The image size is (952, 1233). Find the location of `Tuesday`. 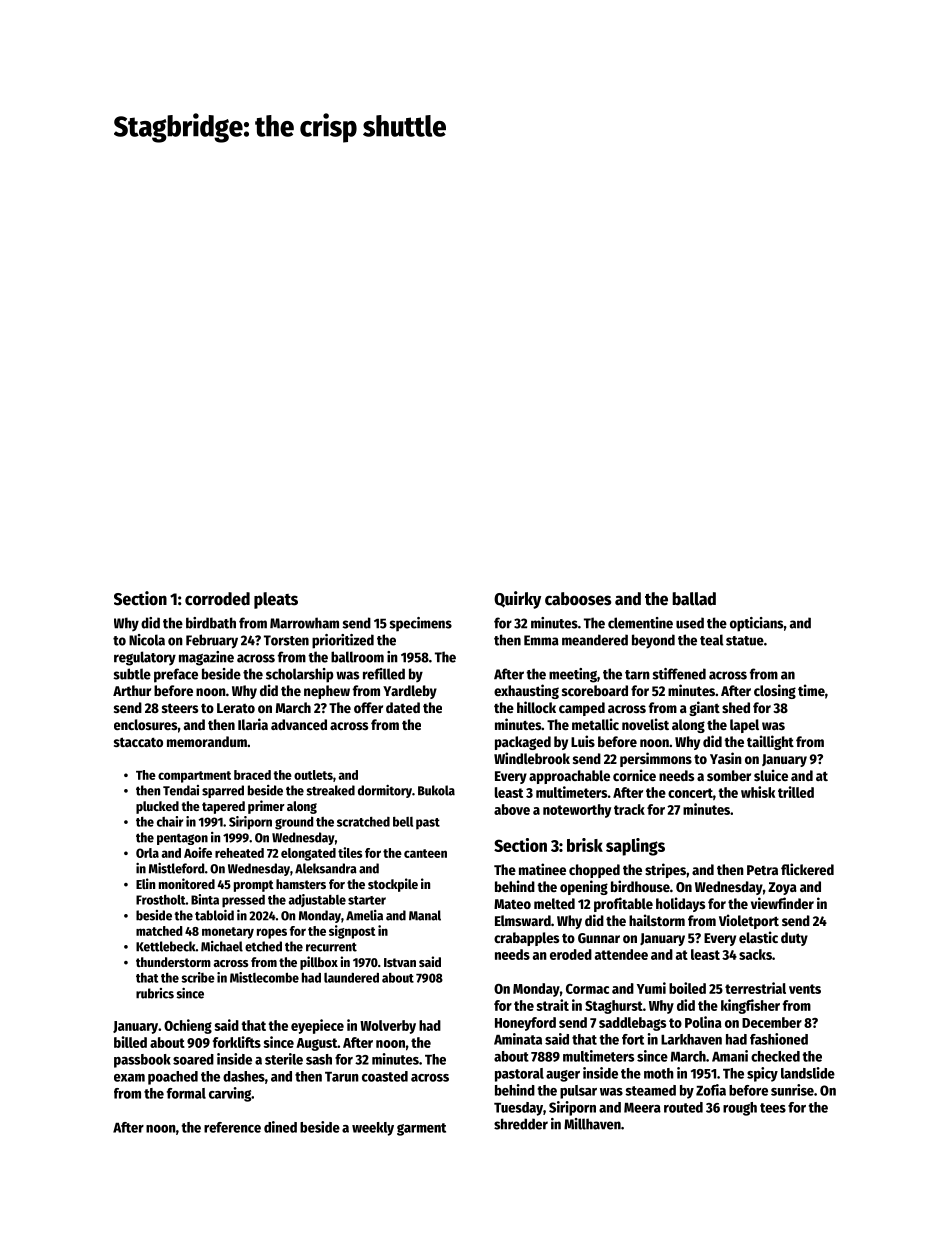

Tuesday is located at coordinates (518, 1109).
